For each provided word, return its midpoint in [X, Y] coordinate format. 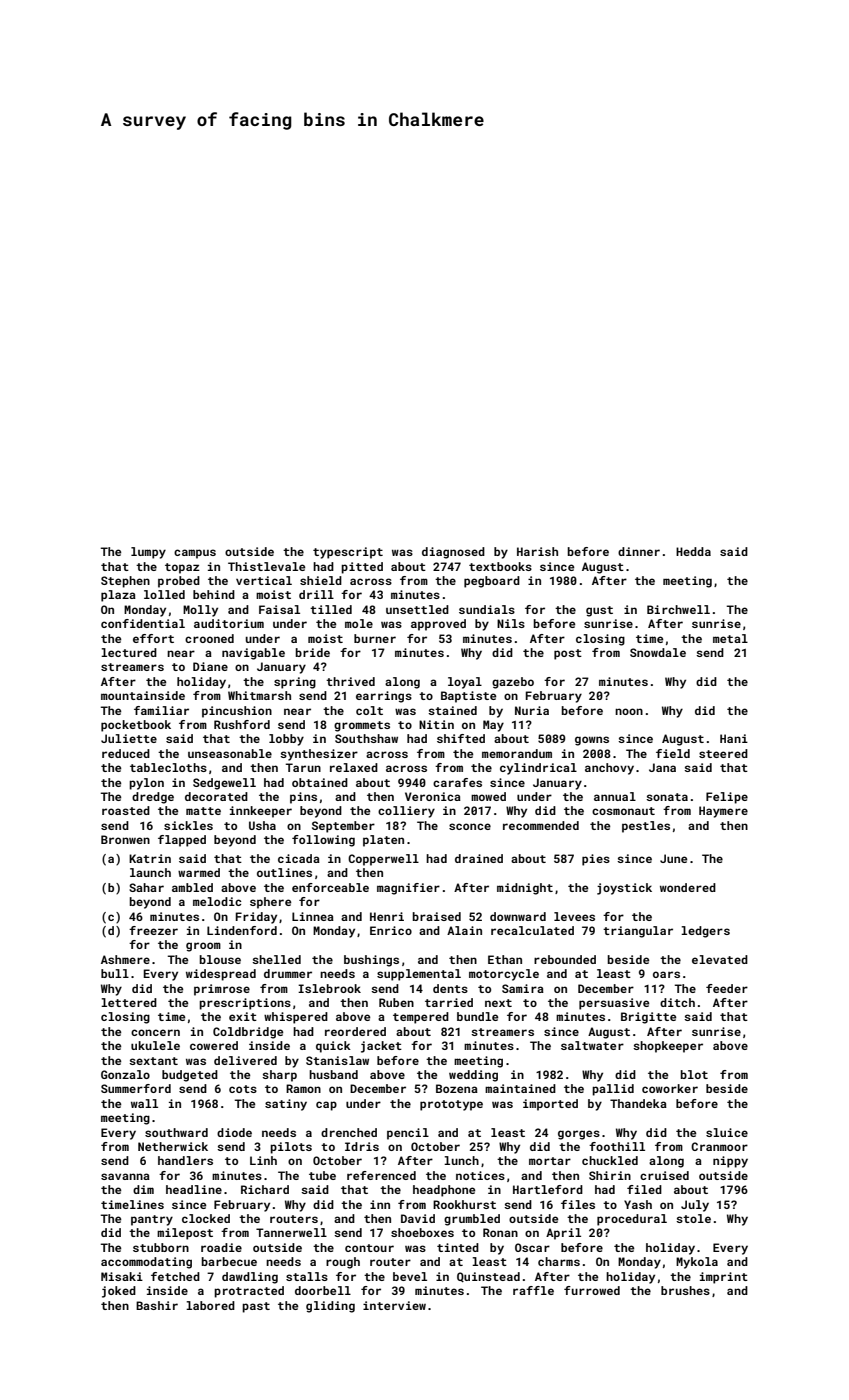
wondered [688, 887]
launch [150, 872]
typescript [348, 553]
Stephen [125, 582]
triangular [638, 932]
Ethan [505, 959]
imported [550, 1105]
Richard [265, 1189]
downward [518, 916]
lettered [129, 1002]
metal [730, 638]
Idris [362, 1146]
